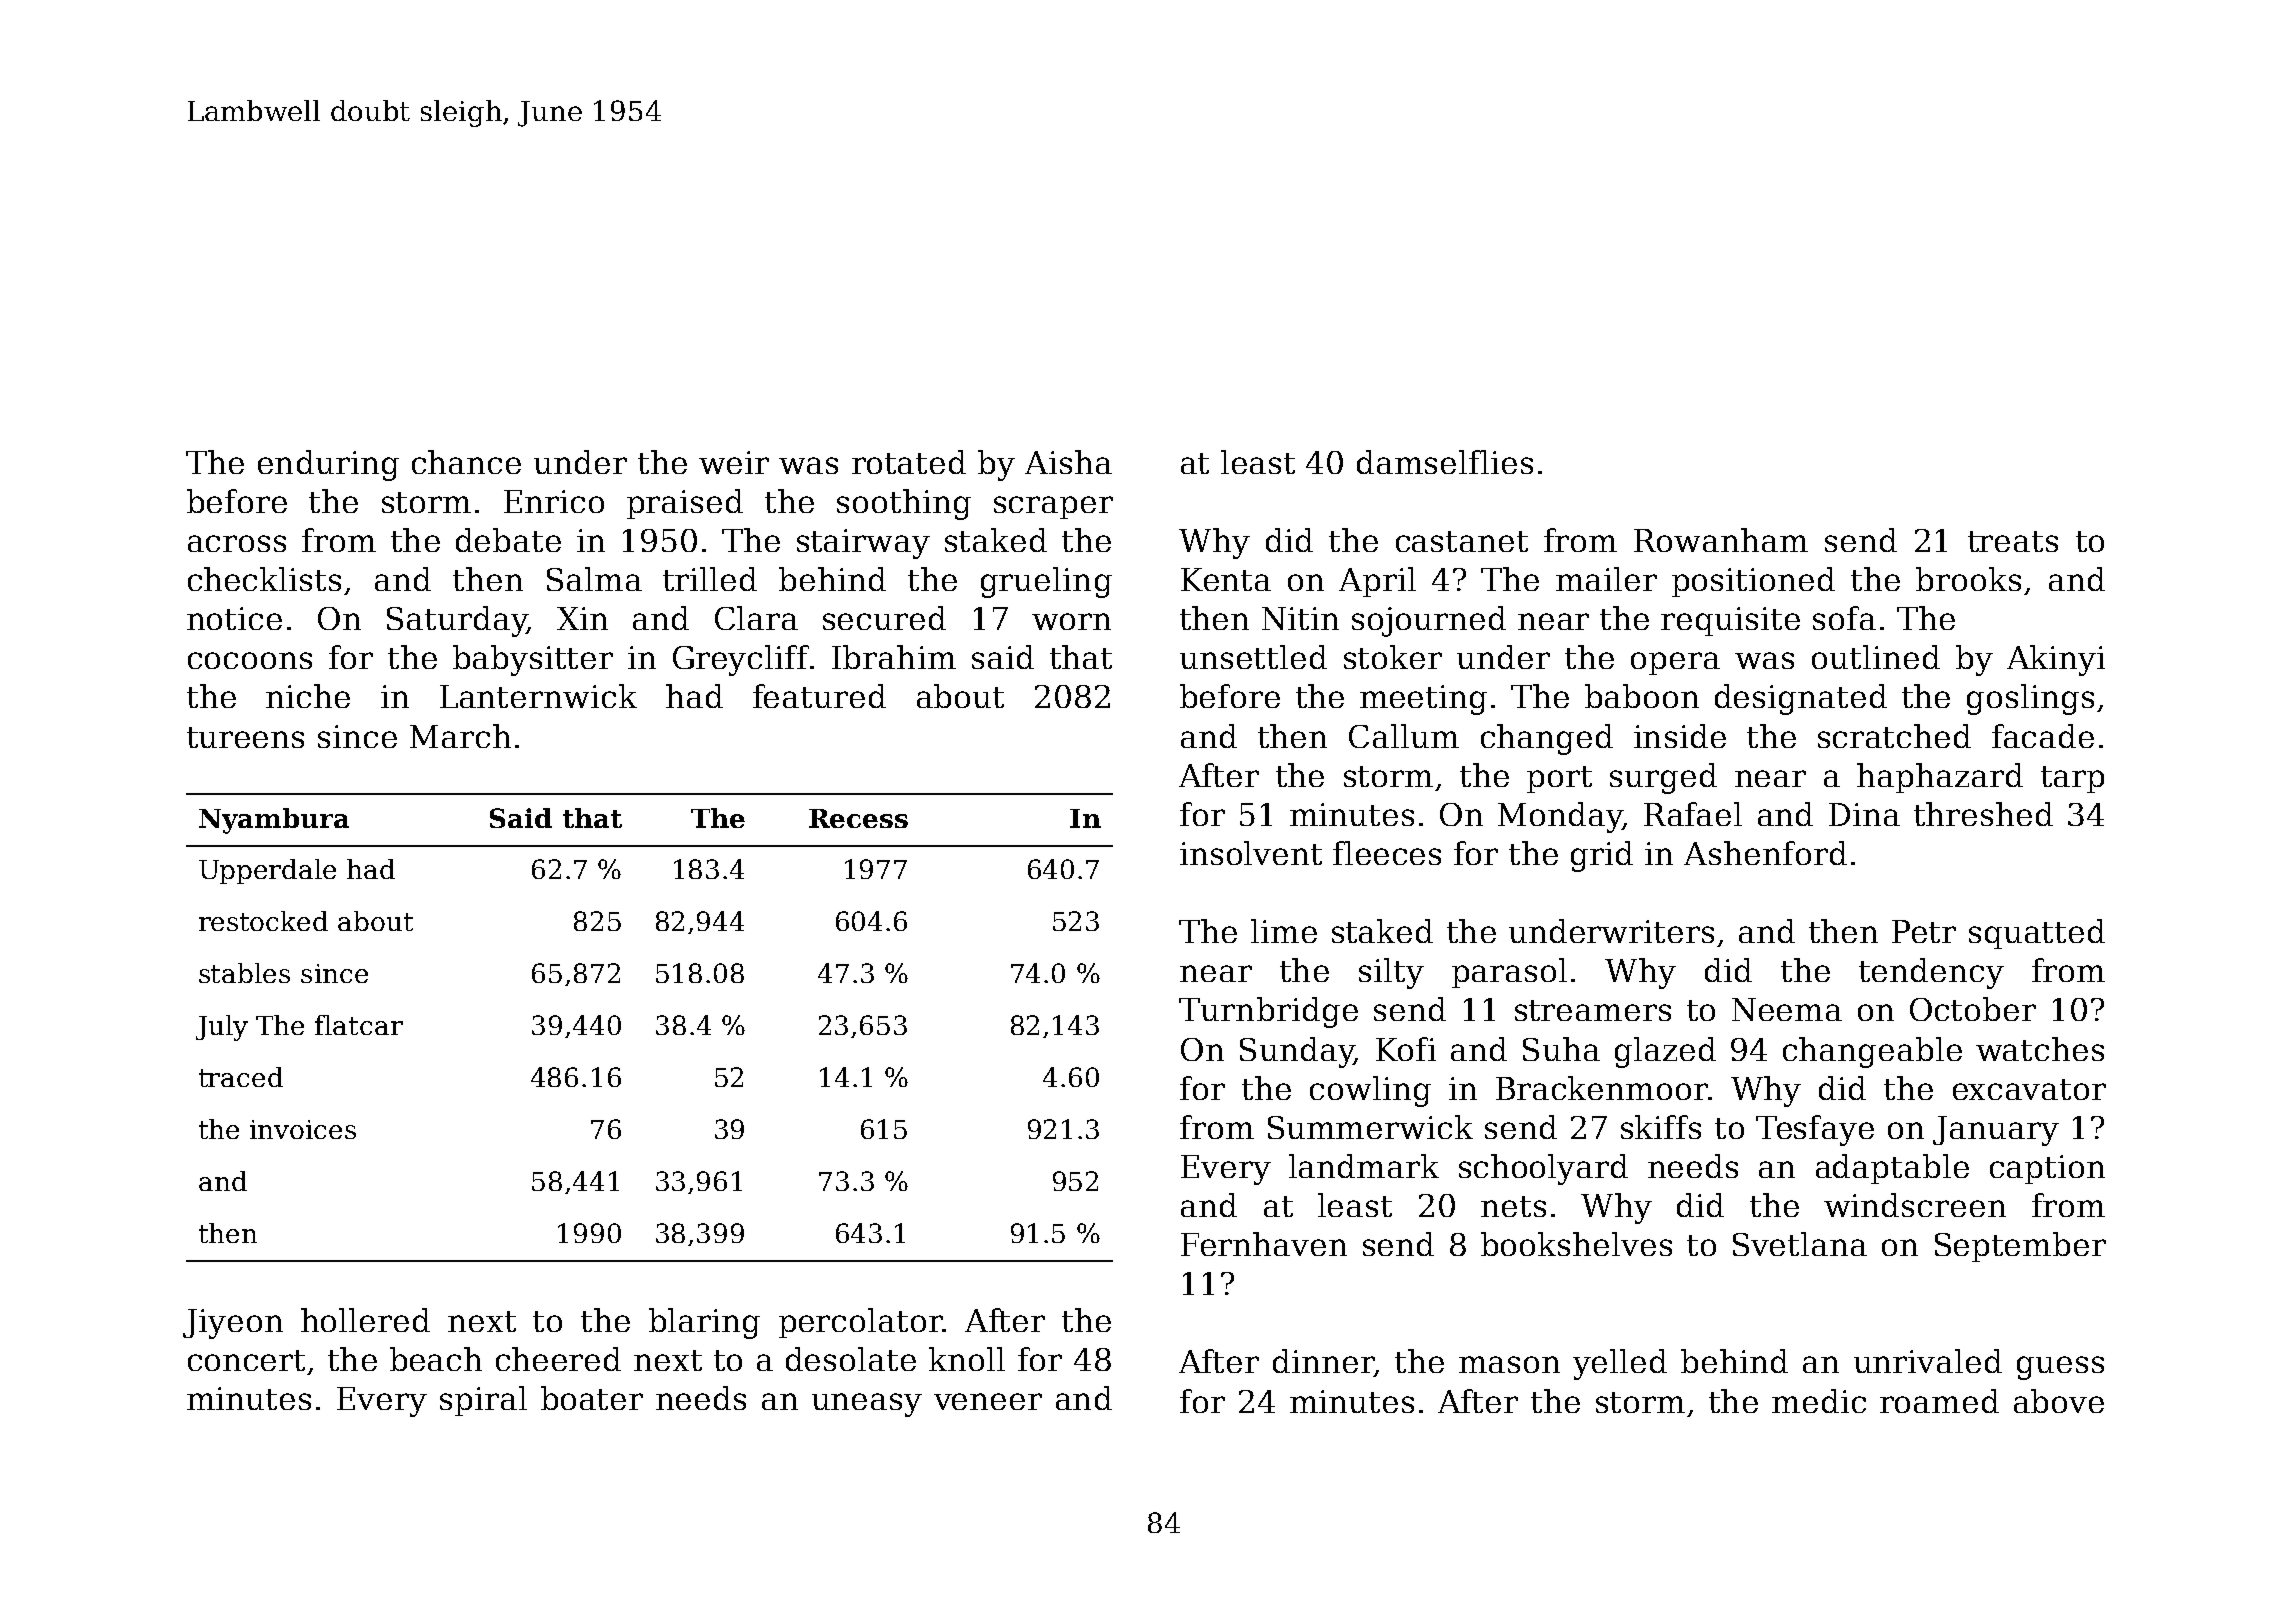  I want to click on tureens, so click(245, 737).
